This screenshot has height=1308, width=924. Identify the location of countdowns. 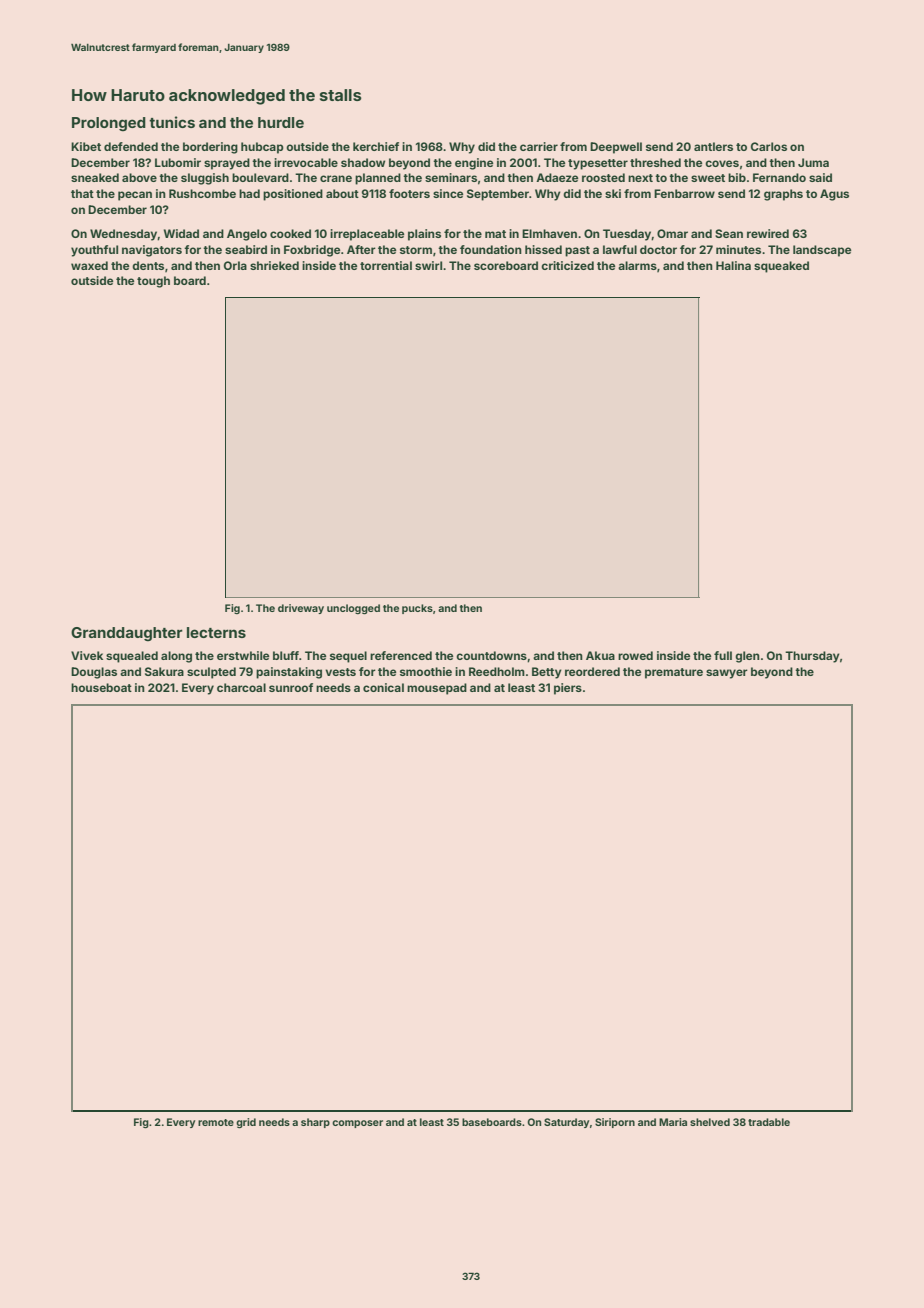
(491, 655).
